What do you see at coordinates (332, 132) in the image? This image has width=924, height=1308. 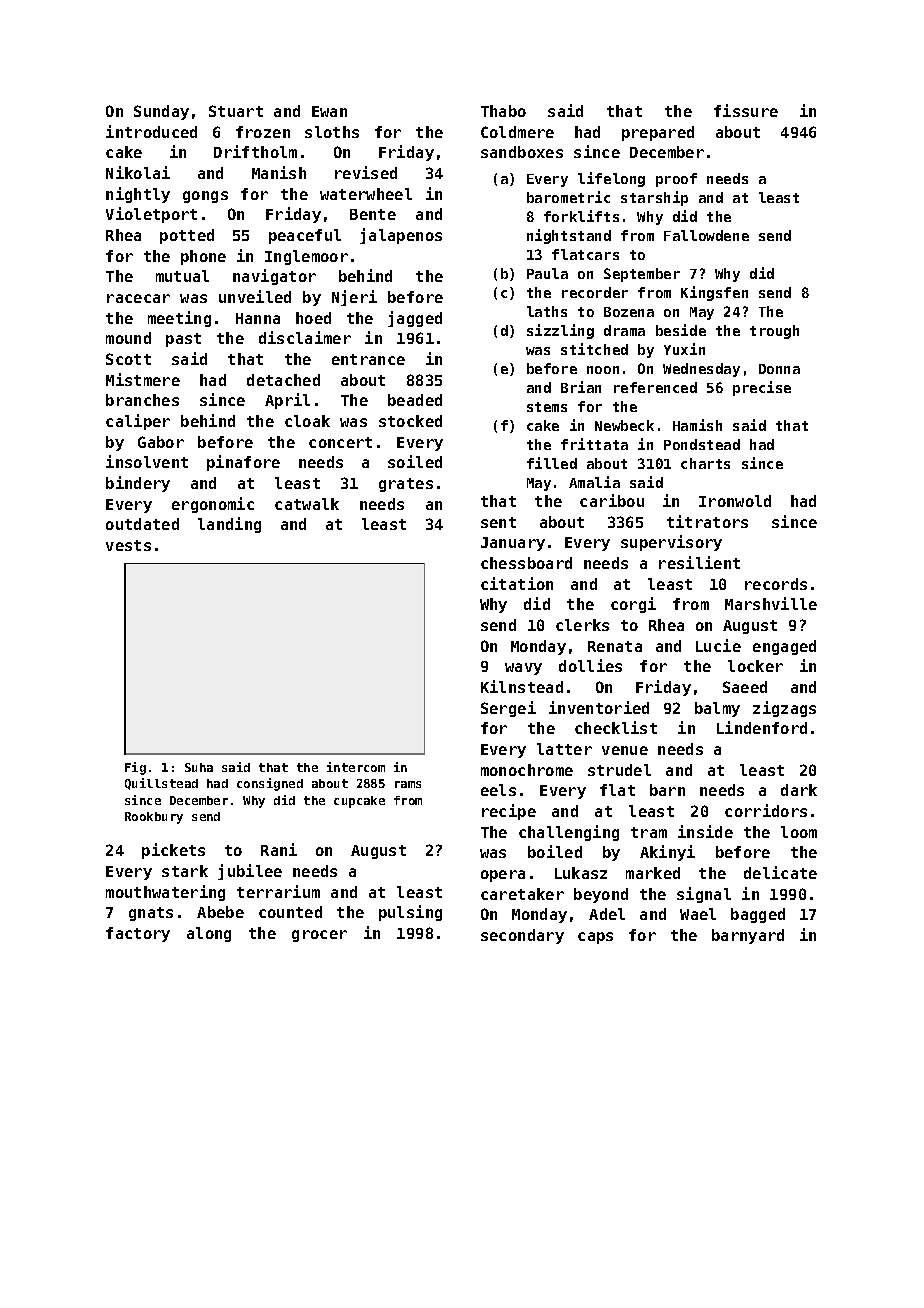 I see `sloths` at bounding box center [332, 132].
